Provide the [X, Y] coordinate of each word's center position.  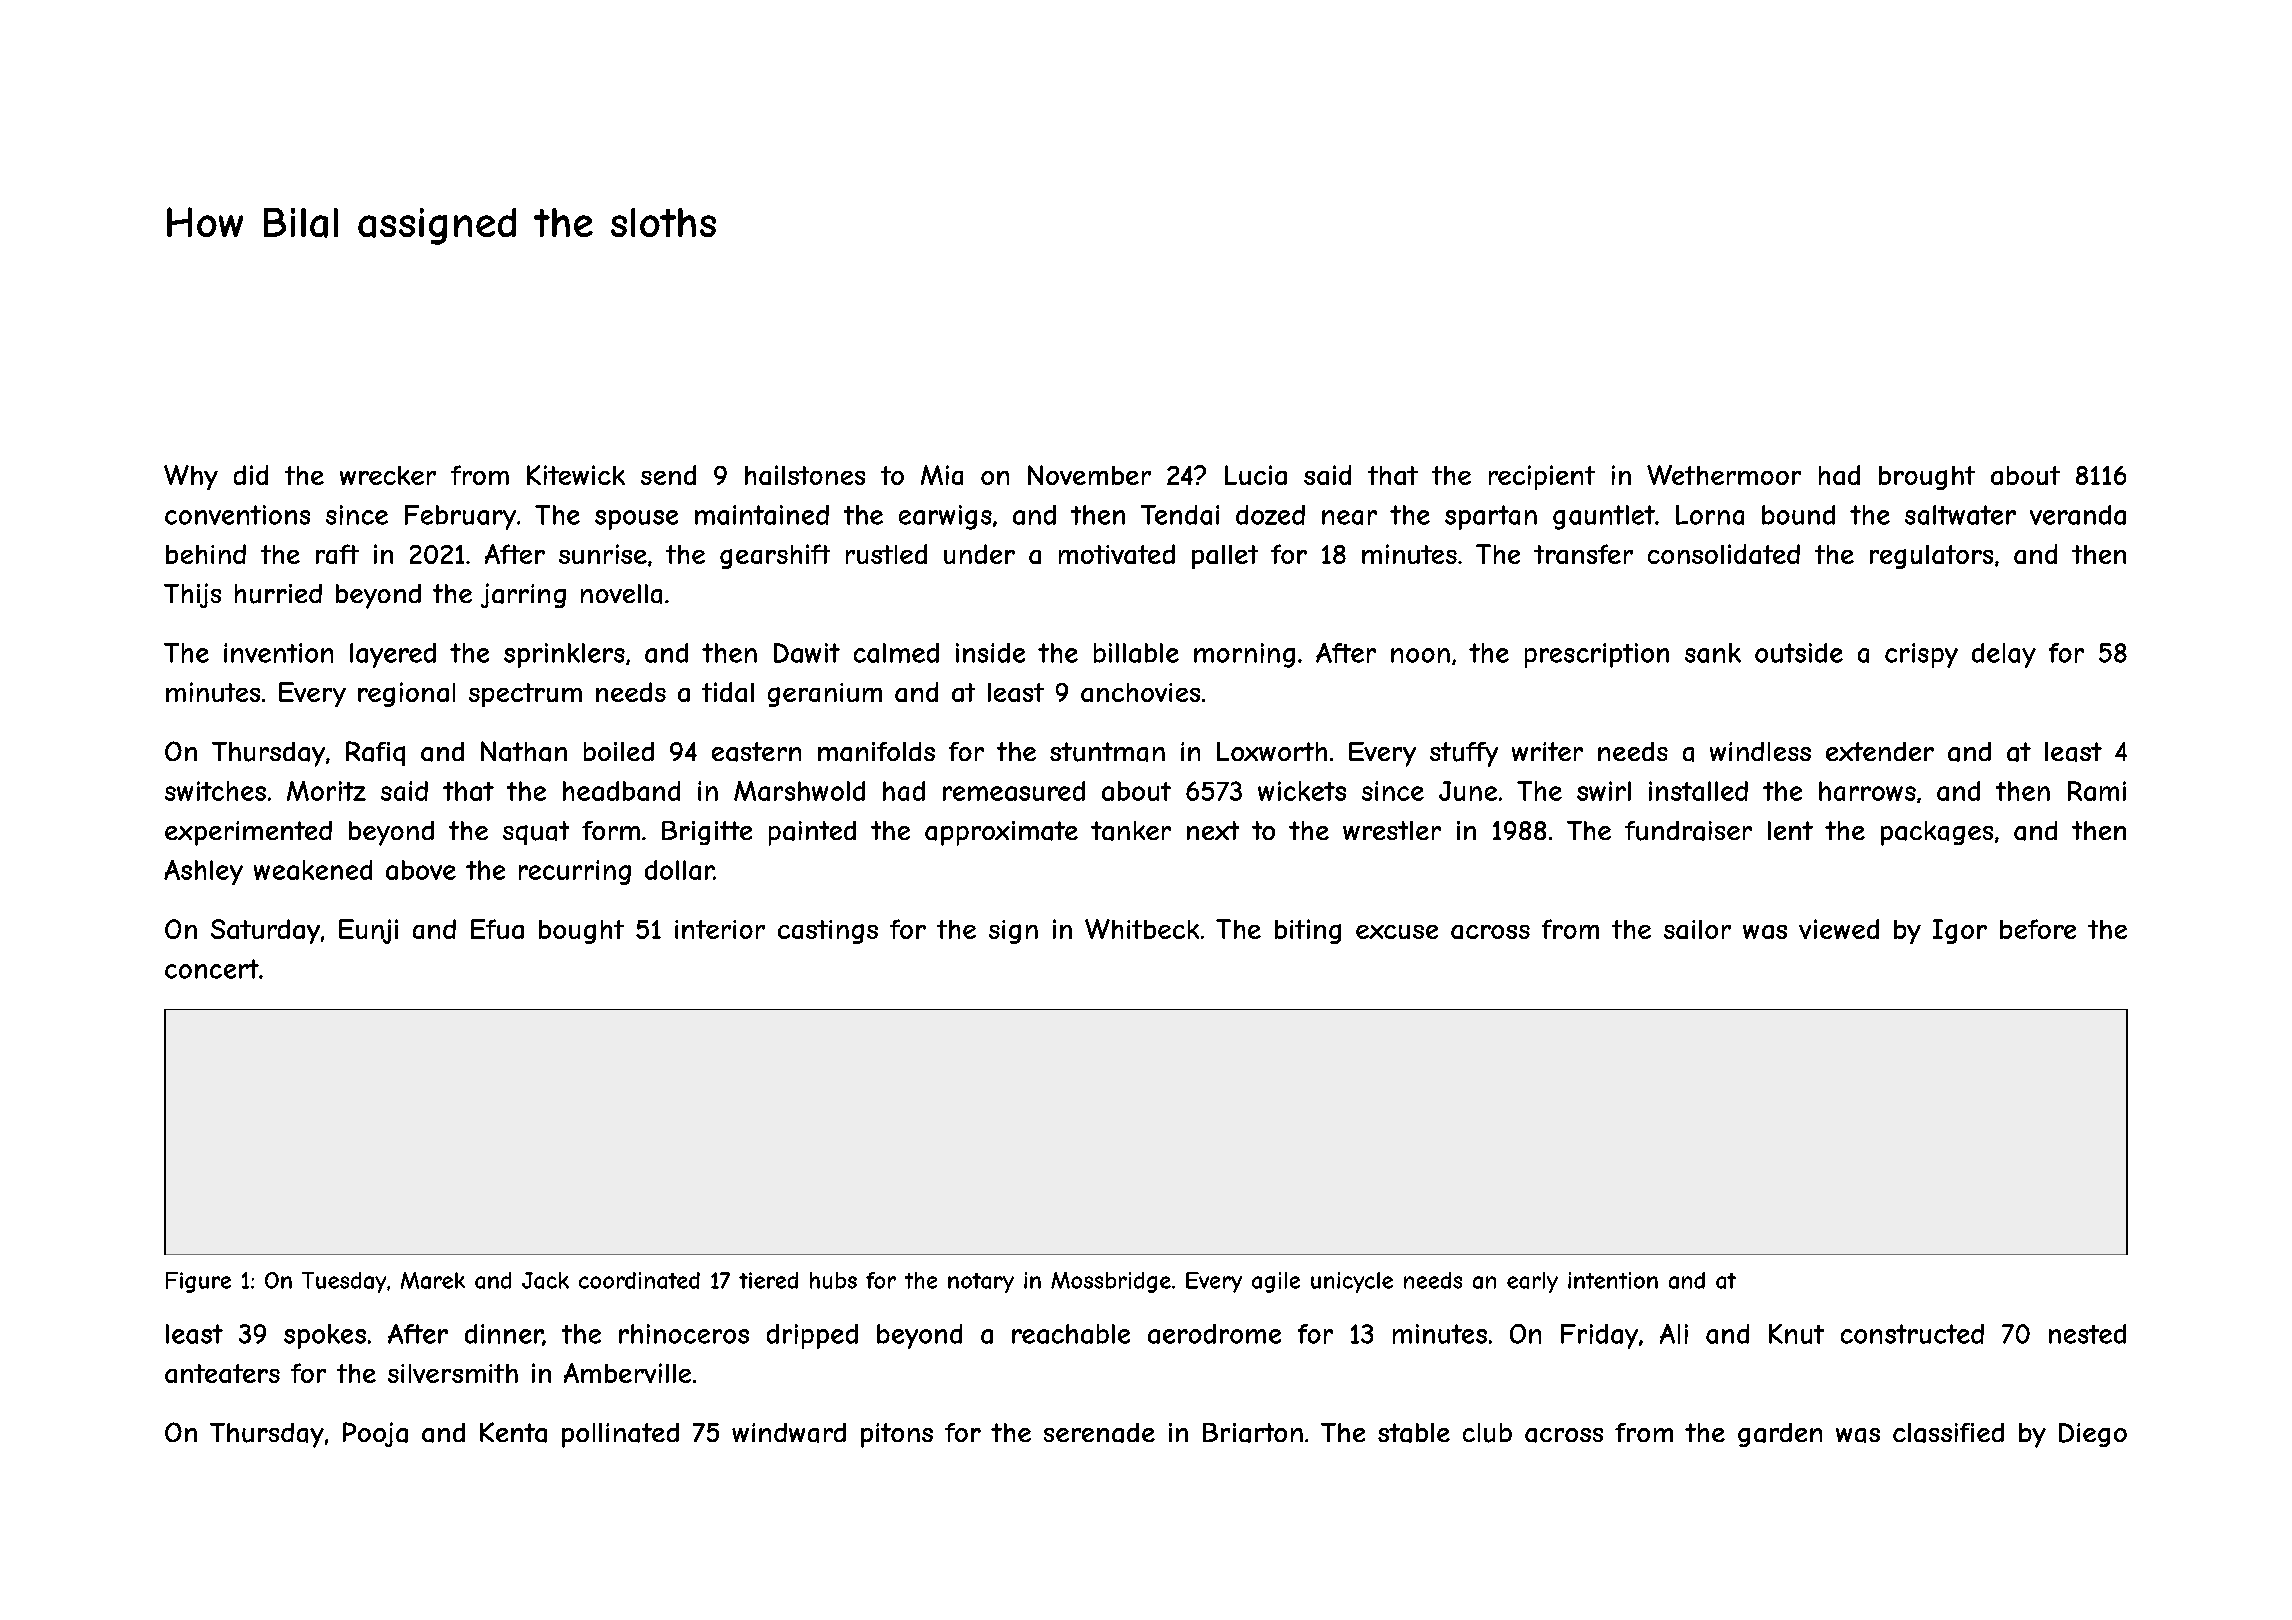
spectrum [525, 695]
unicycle [1352, 1282]
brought [1927, 478]
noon [1420, 655]
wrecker [388, 475]
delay [2004, 655]
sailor [1697, 929]
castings [828, 932]
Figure [198, 1282]
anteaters [222, 1373]
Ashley [203, 872]
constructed [1912, 1334]
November [1089, 475]
